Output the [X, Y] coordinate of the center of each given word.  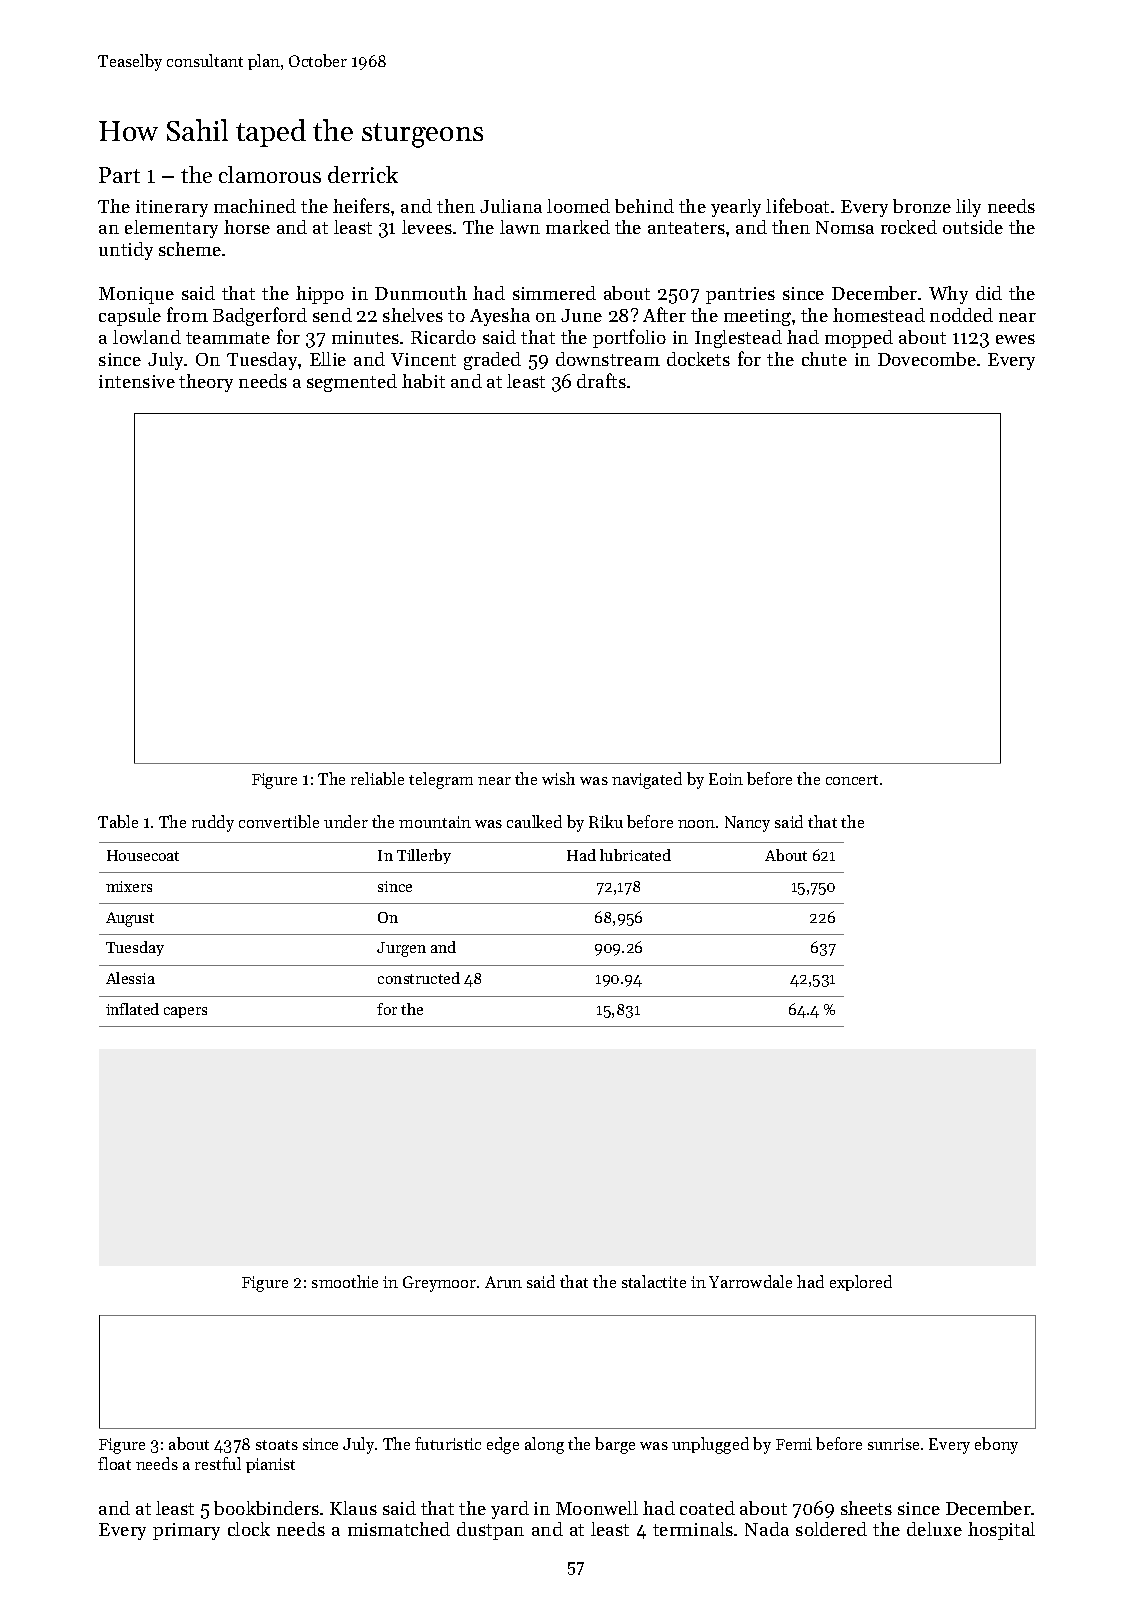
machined [255, 206]
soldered [831, 1529]
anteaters [686, 228]
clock [249, 1529]
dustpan [490, 1531]
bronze [922, 206]
